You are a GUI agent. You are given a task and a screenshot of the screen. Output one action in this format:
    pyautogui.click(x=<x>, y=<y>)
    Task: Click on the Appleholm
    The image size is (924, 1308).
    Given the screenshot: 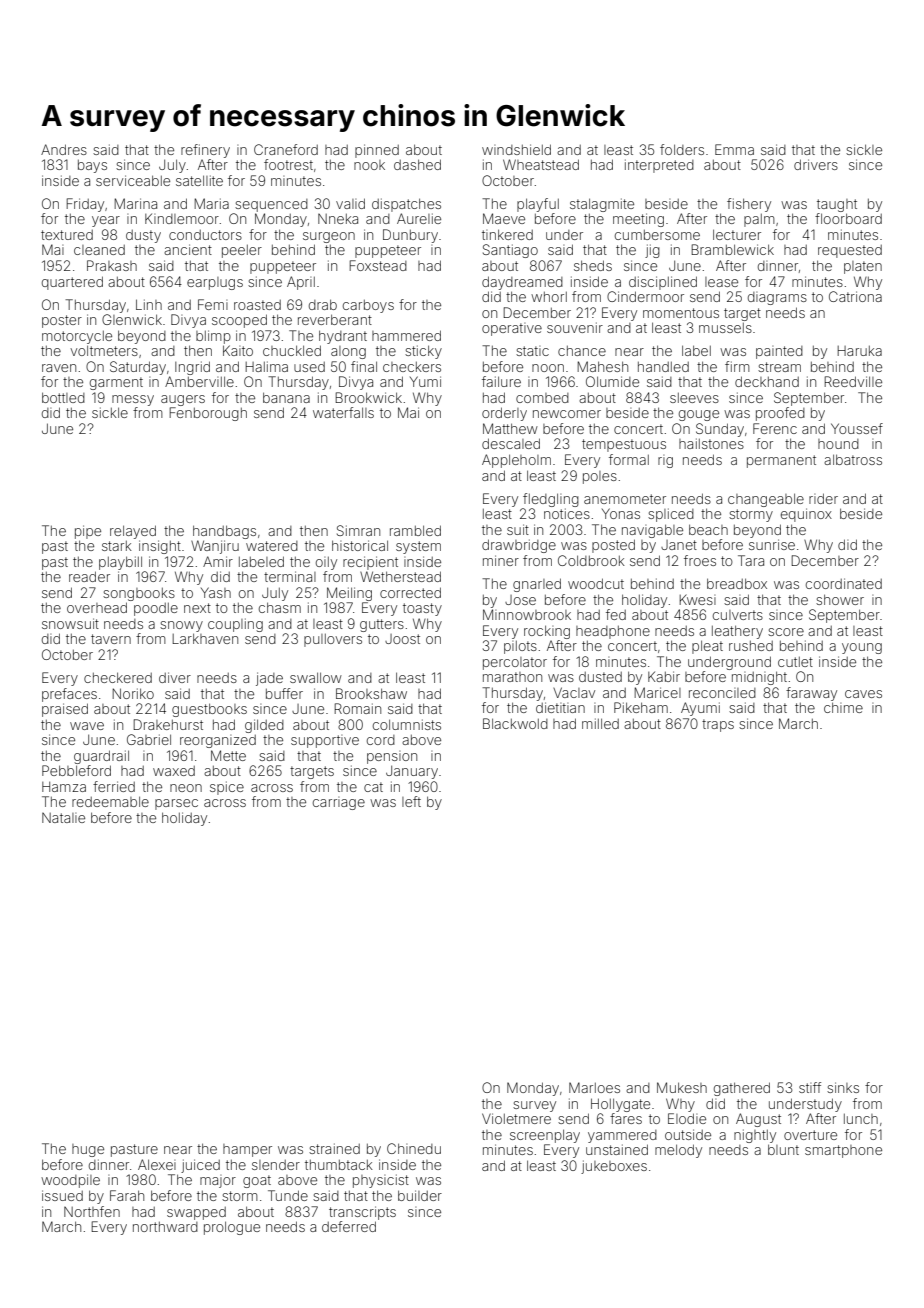 What is the action you would take?
    pyautogui.click(x=516, y=461)
